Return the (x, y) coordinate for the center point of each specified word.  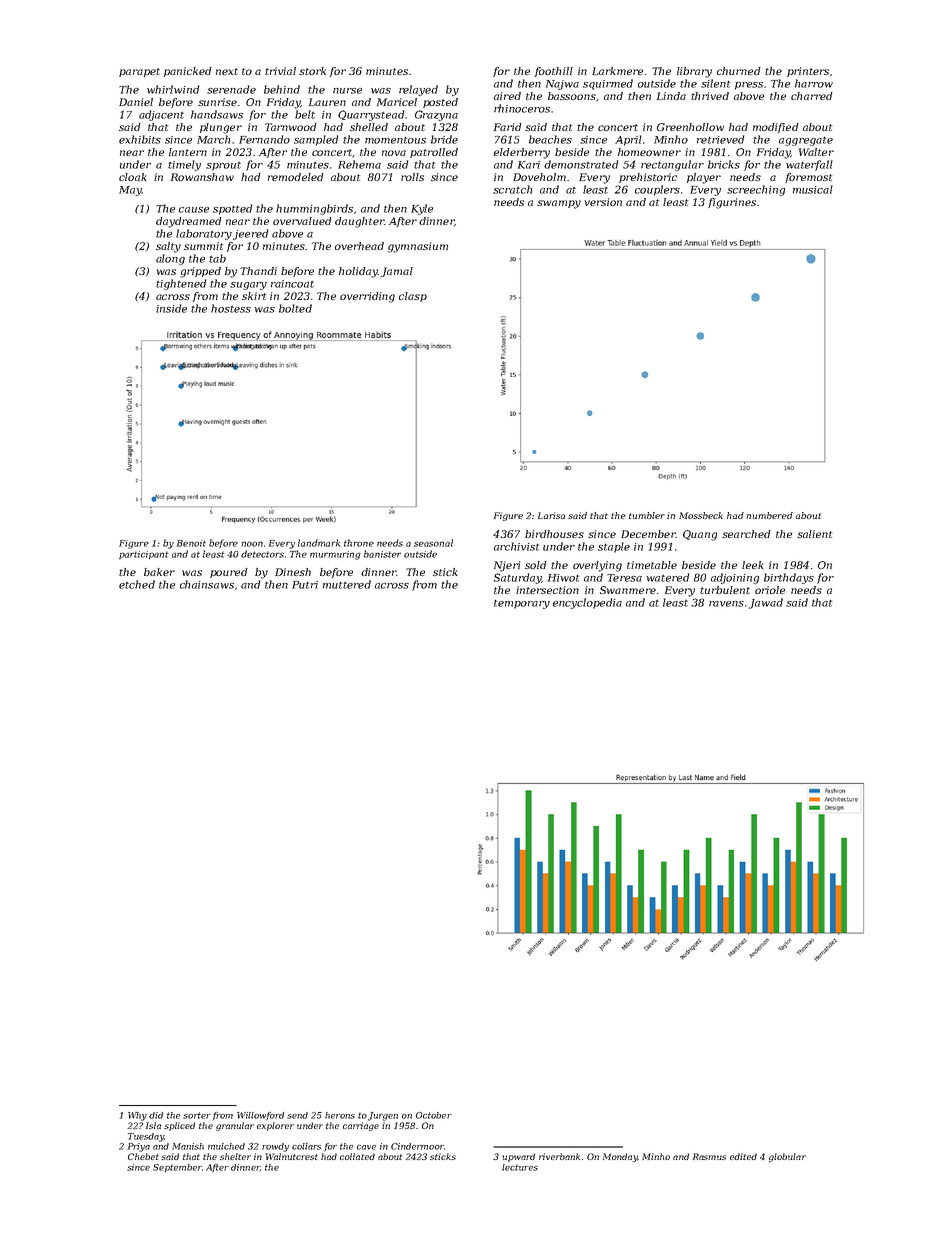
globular (787, 1157)
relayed (418, 90)
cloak (132, 177)
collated (357, 1156)
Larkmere (617, 71)
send (297, 1115)
